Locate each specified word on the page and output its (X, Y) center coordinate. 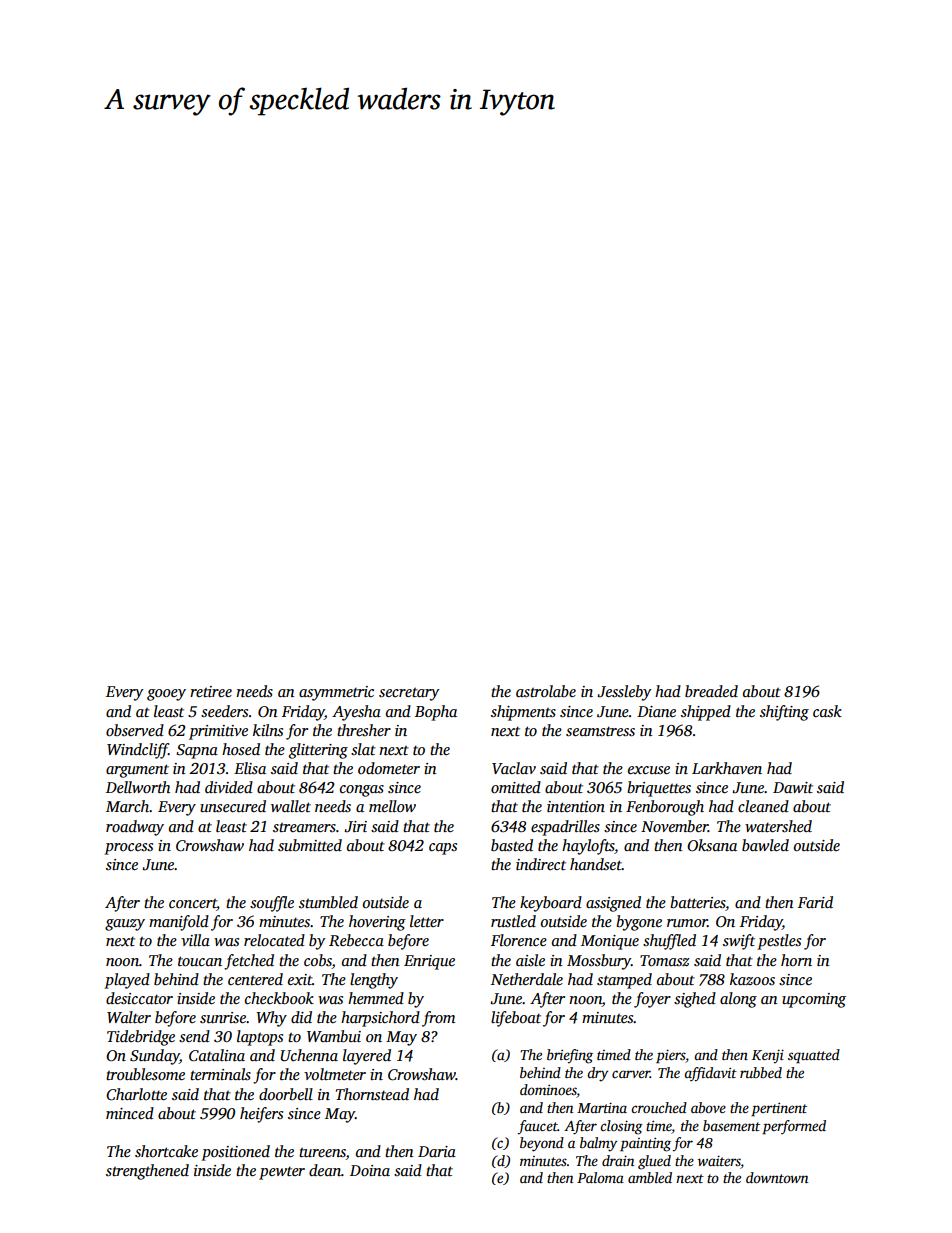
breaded (711, 691)
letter (427, 921)
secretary (409, 694)
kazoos (752, 979)
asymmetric (336, 693)
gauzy (125, 925)
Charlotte (136, 1094)
